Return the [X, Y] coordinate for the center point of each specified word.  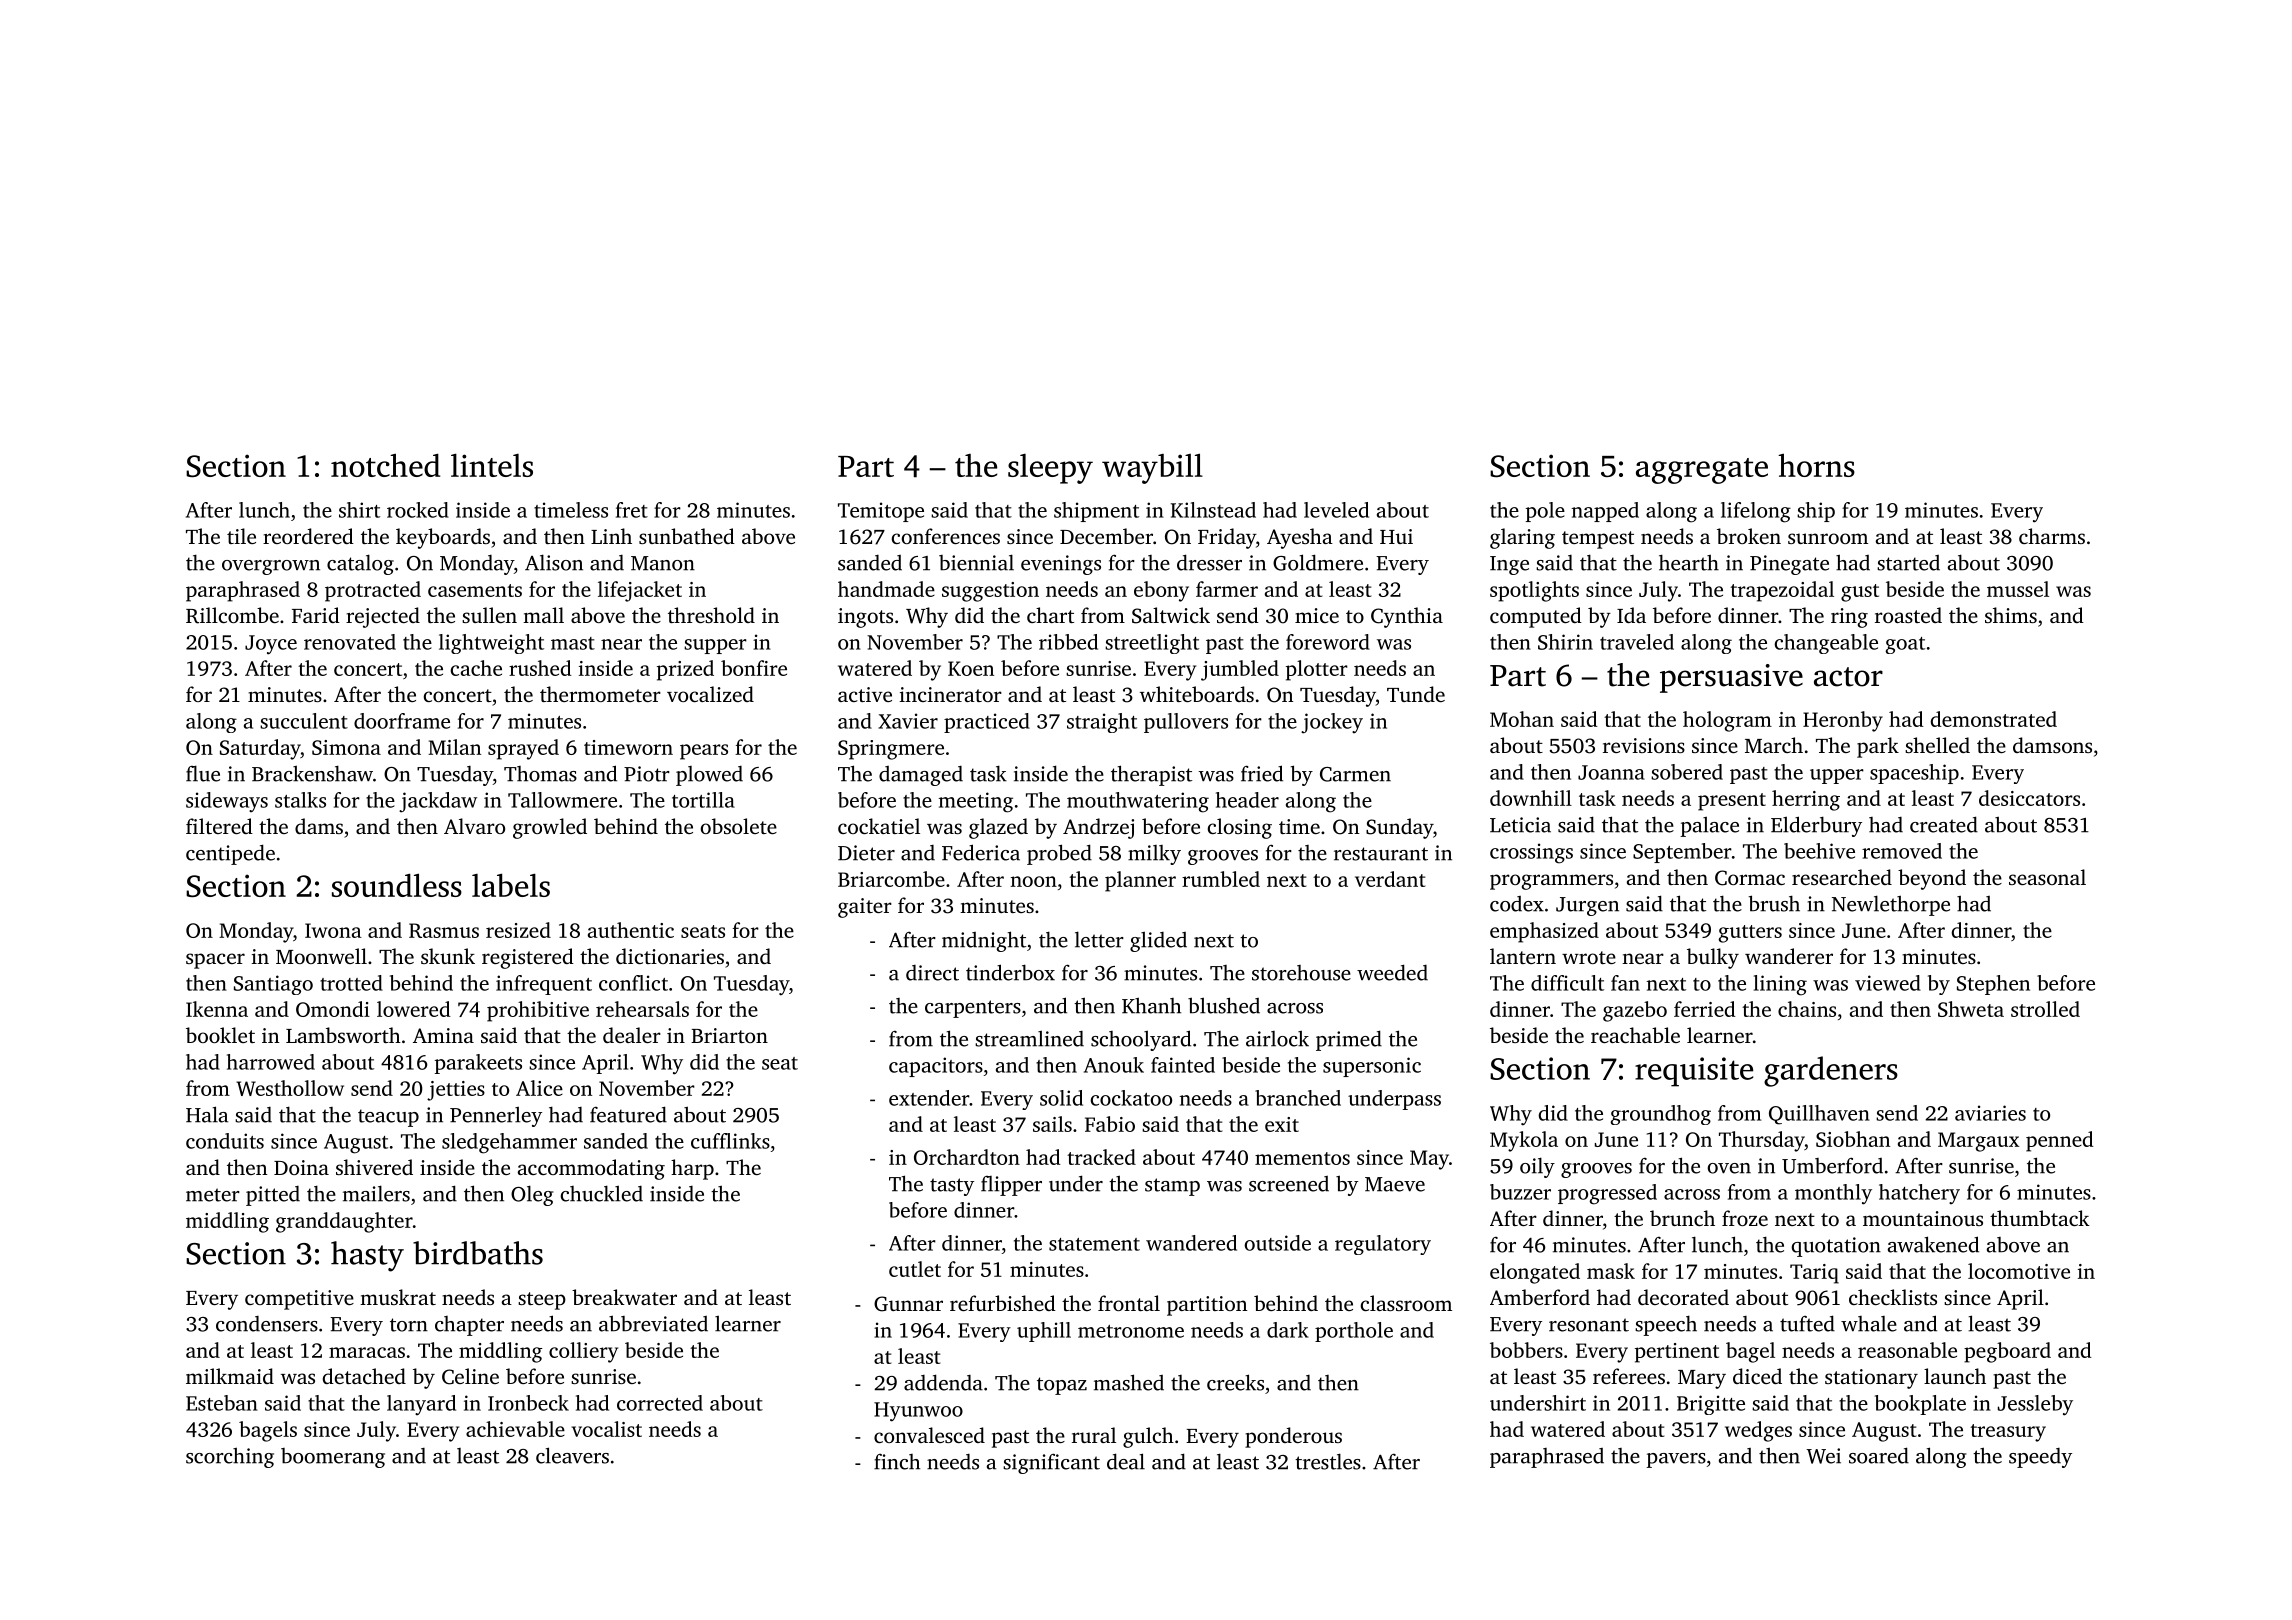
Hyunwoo [918, 1412]
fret [632, 510]
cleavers [572, 1455]
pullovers [1186, 723]
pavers [1676, 1460]
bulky [1713, 958]
